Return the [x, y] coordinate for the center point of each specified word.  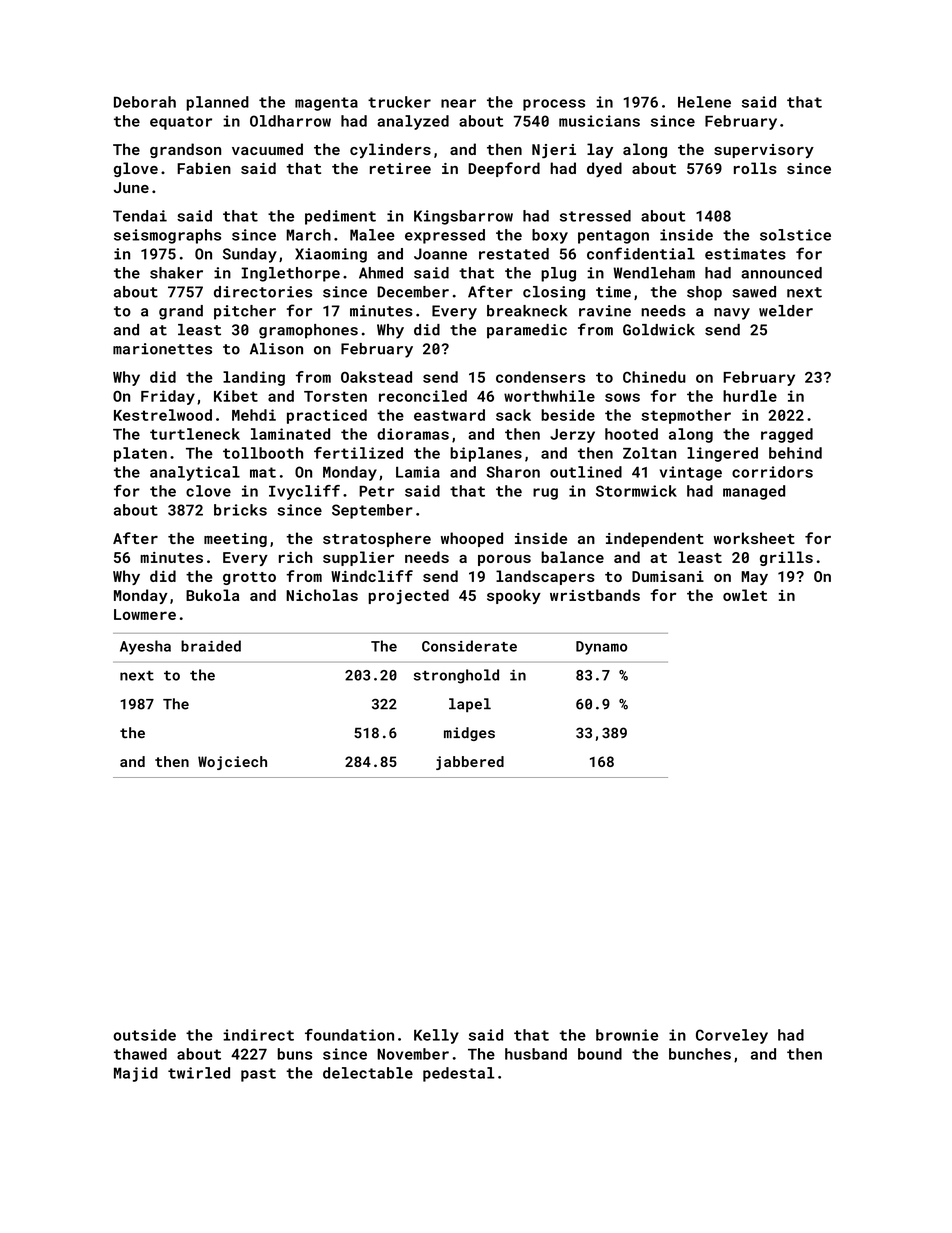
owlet [745, 595]
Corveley [732, 1036]
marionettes [162, 349]
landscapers [545, 577]
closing [554, 293]
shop [704, 293]
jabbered [470, 763]
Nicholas [322, 595]
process [554, 105]
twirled [199, 1073]
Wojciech [232, 763]
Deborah [145, 102]
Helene [704, 102]
